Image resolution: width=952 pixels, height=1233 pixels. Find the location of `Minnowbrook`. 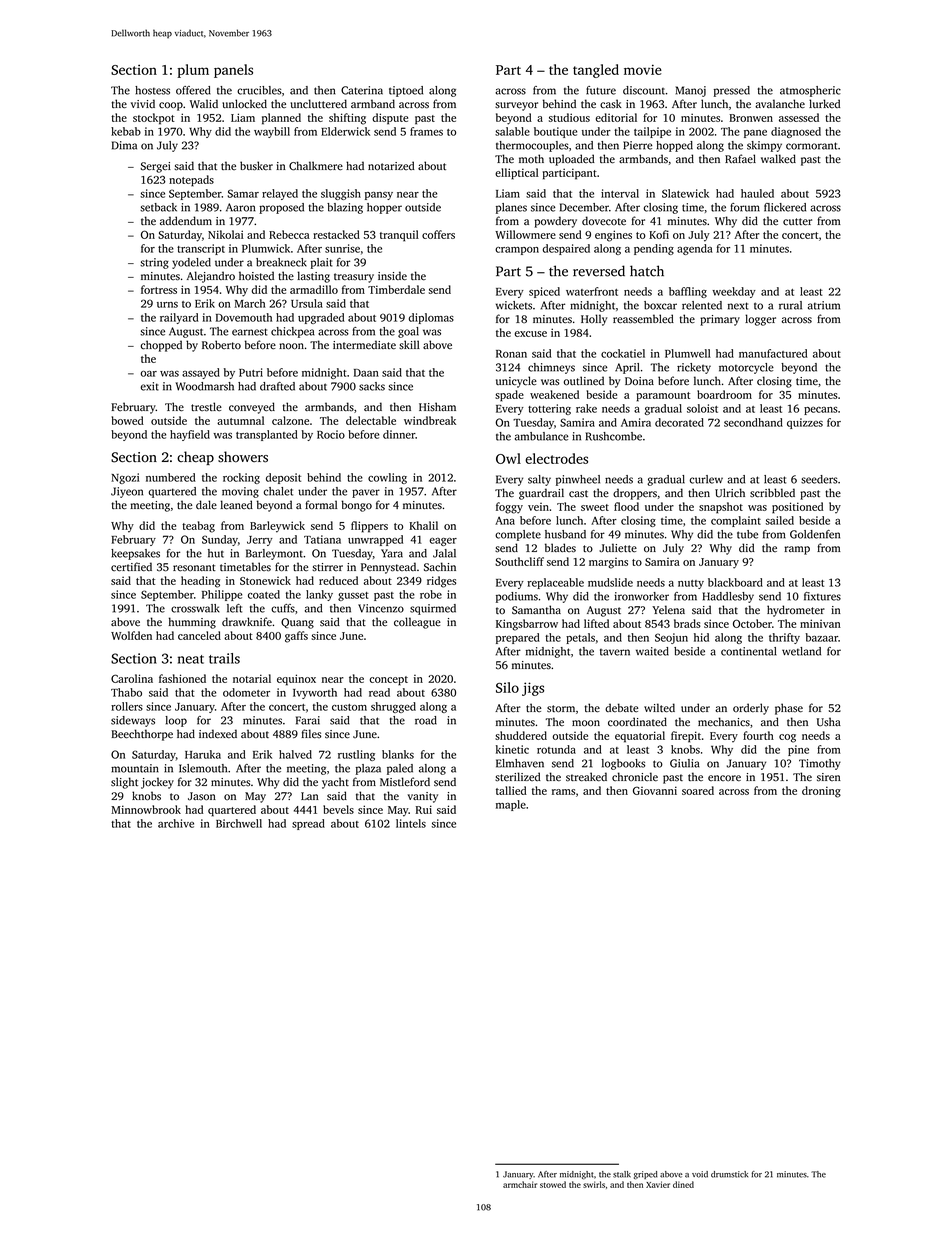

Minnowbrook is located at coordinates (146, 809).
